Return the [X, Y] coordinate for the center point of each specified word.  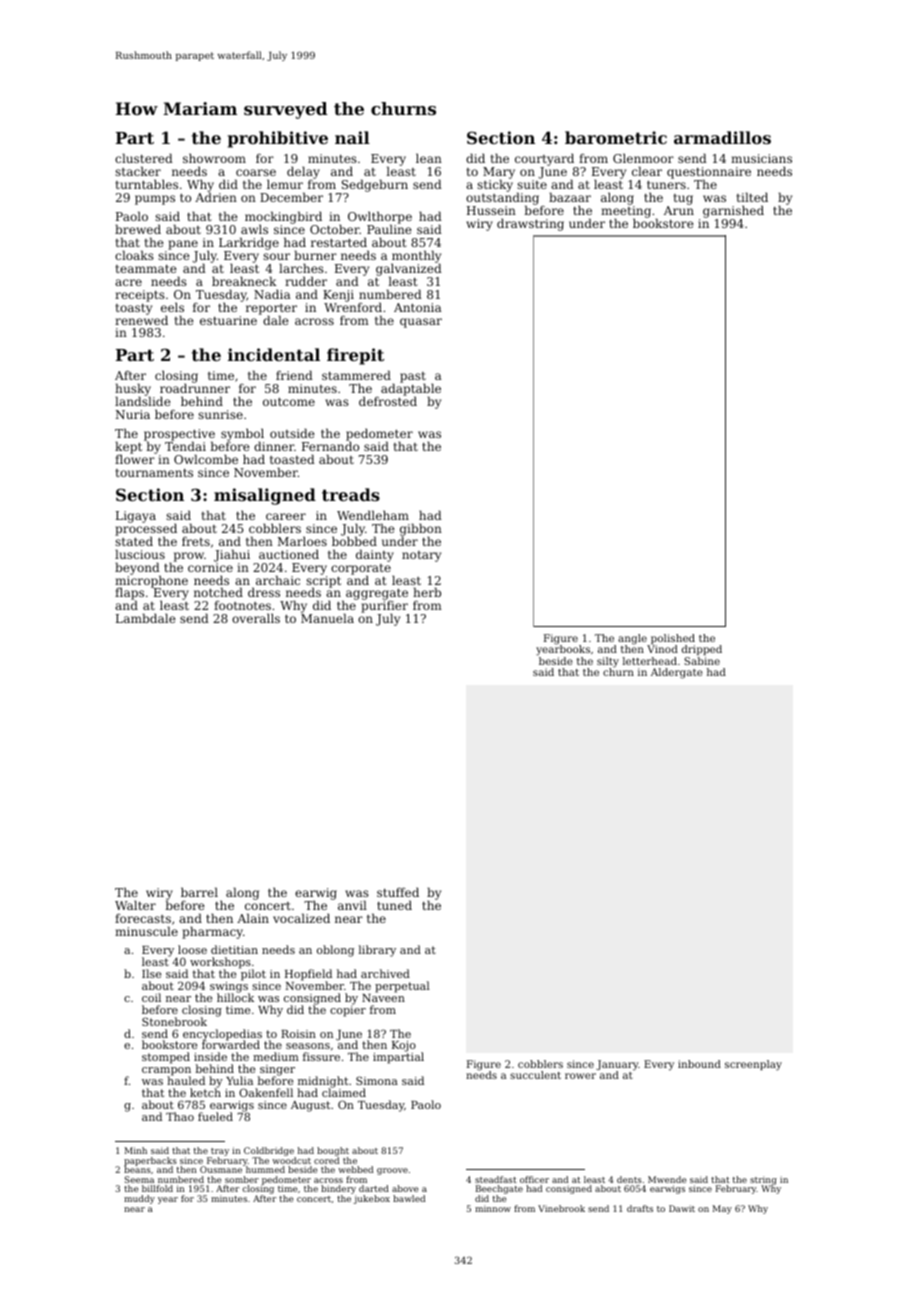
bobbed [354, 541]
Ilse [151, 973]
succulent [535, 1075]
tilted [752, 197]
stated [134, 541]
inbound [699, 1064]
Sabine [702, 661]
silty [608, 662]
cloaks [134, 255]
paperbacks [150, 1162]
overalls [256, 618]
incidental [274, 354]
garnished [733, 211]
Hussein [491, 210]
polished [673, 639]
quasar [421, 323]
